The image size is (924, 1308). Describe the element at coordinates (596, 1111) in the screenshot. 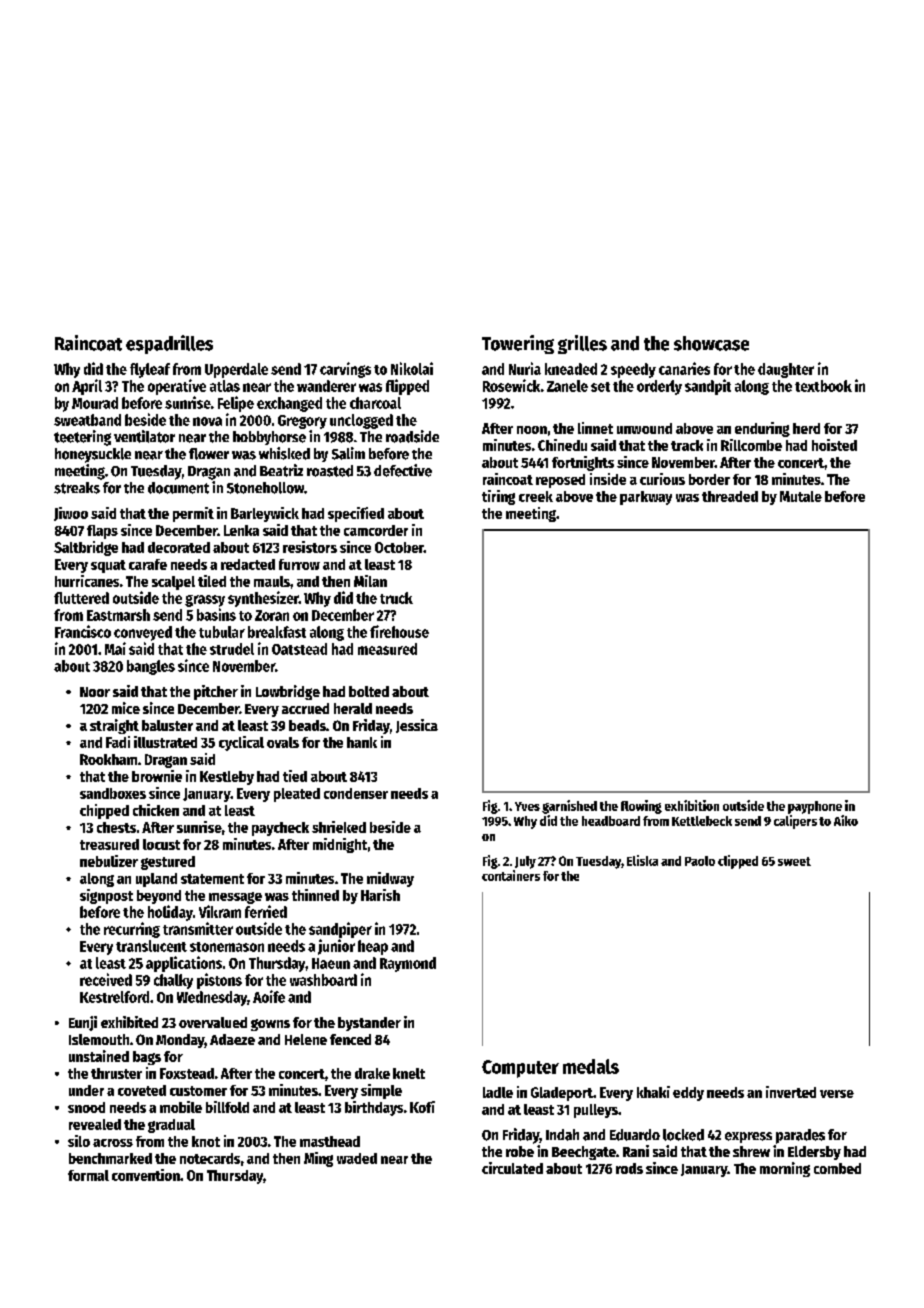

I see `pulleys` at that location.
